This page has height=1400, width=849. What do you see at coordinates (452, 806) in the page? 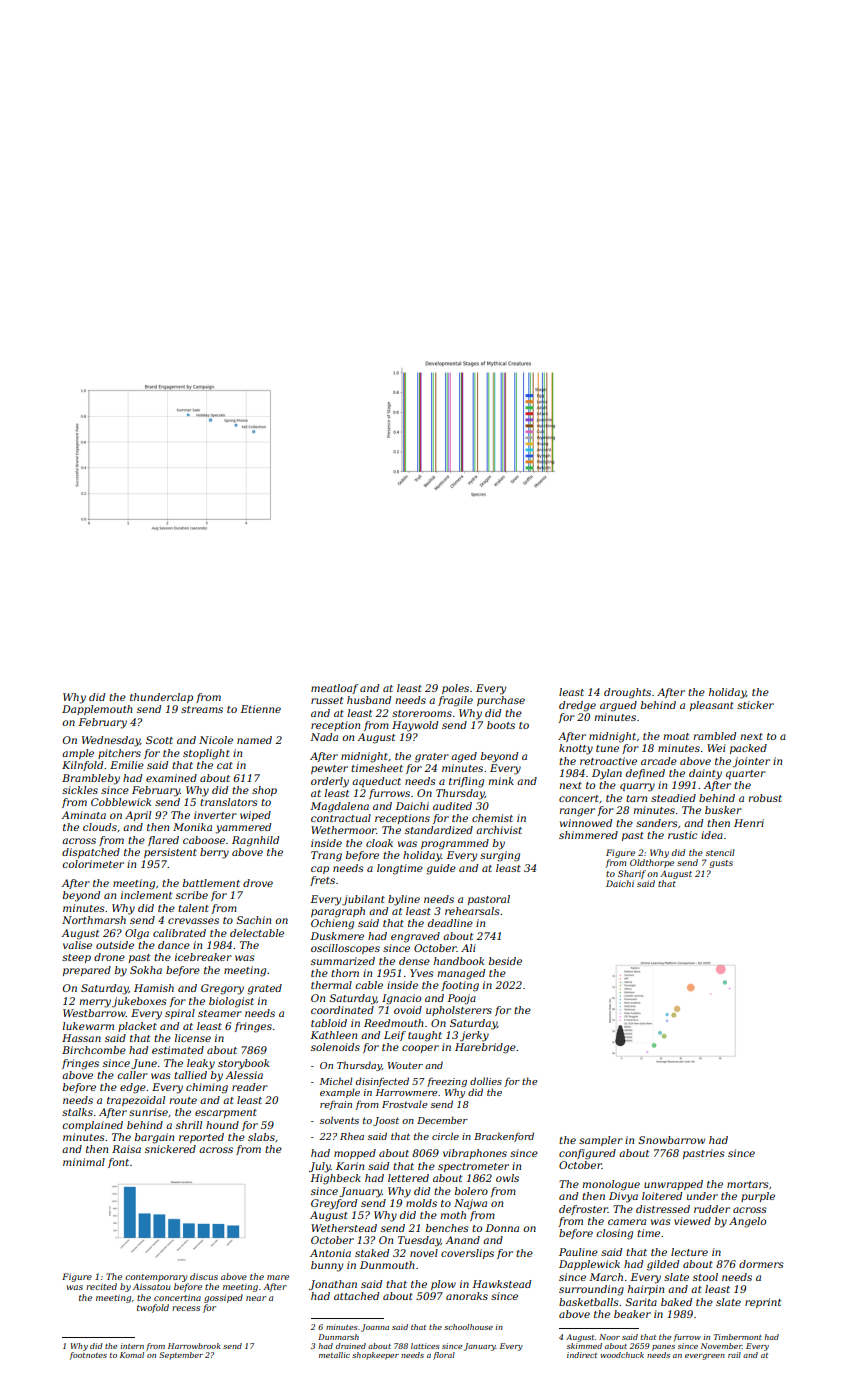
I see `audited` at bounding box center [452, 806].
